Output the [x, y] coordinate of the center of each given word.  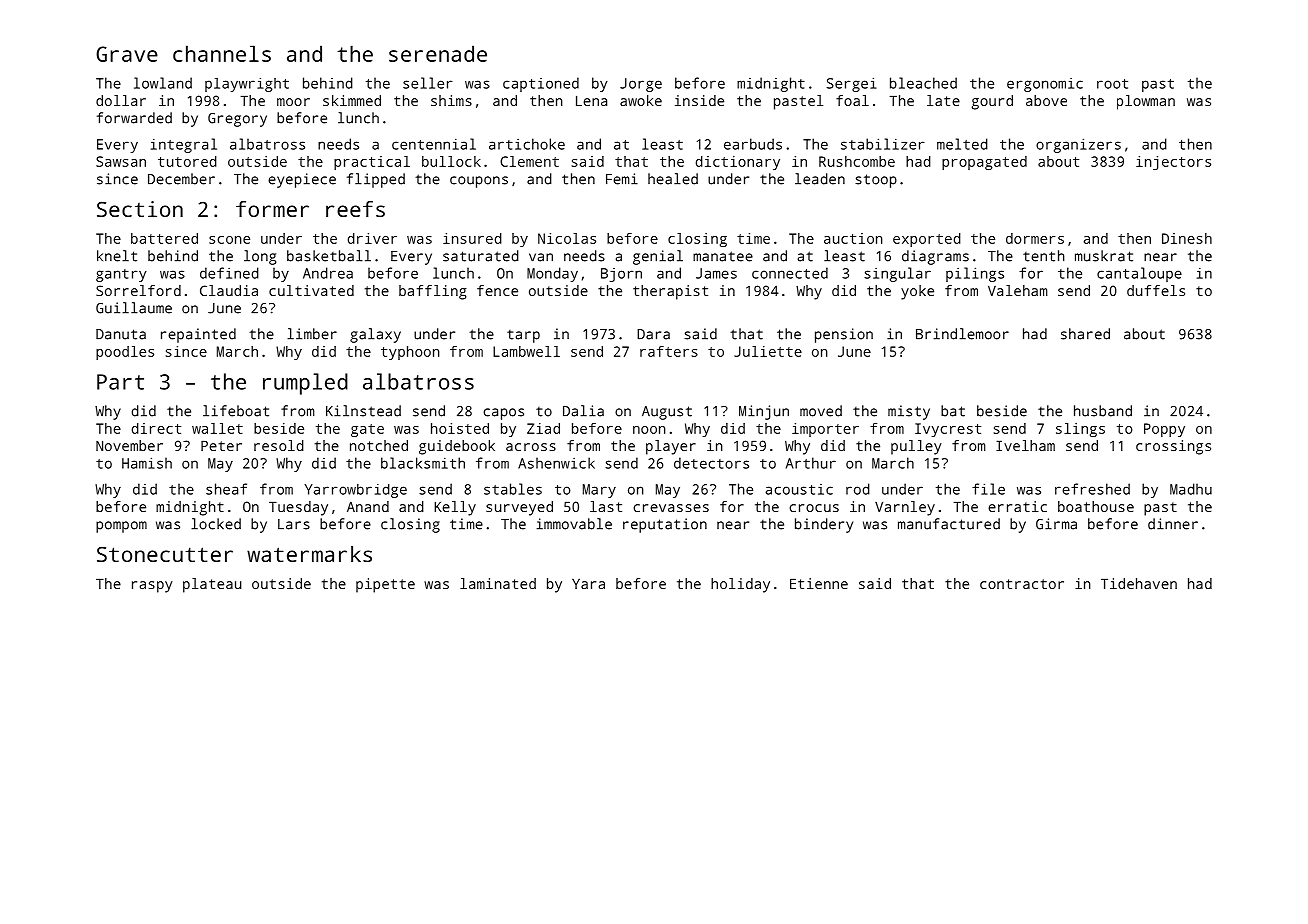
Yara [588, 584]
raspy [152, 587]
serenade [438, 53]
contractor [1022, 584]
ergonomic [1045, 85]
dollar [121, 100]
